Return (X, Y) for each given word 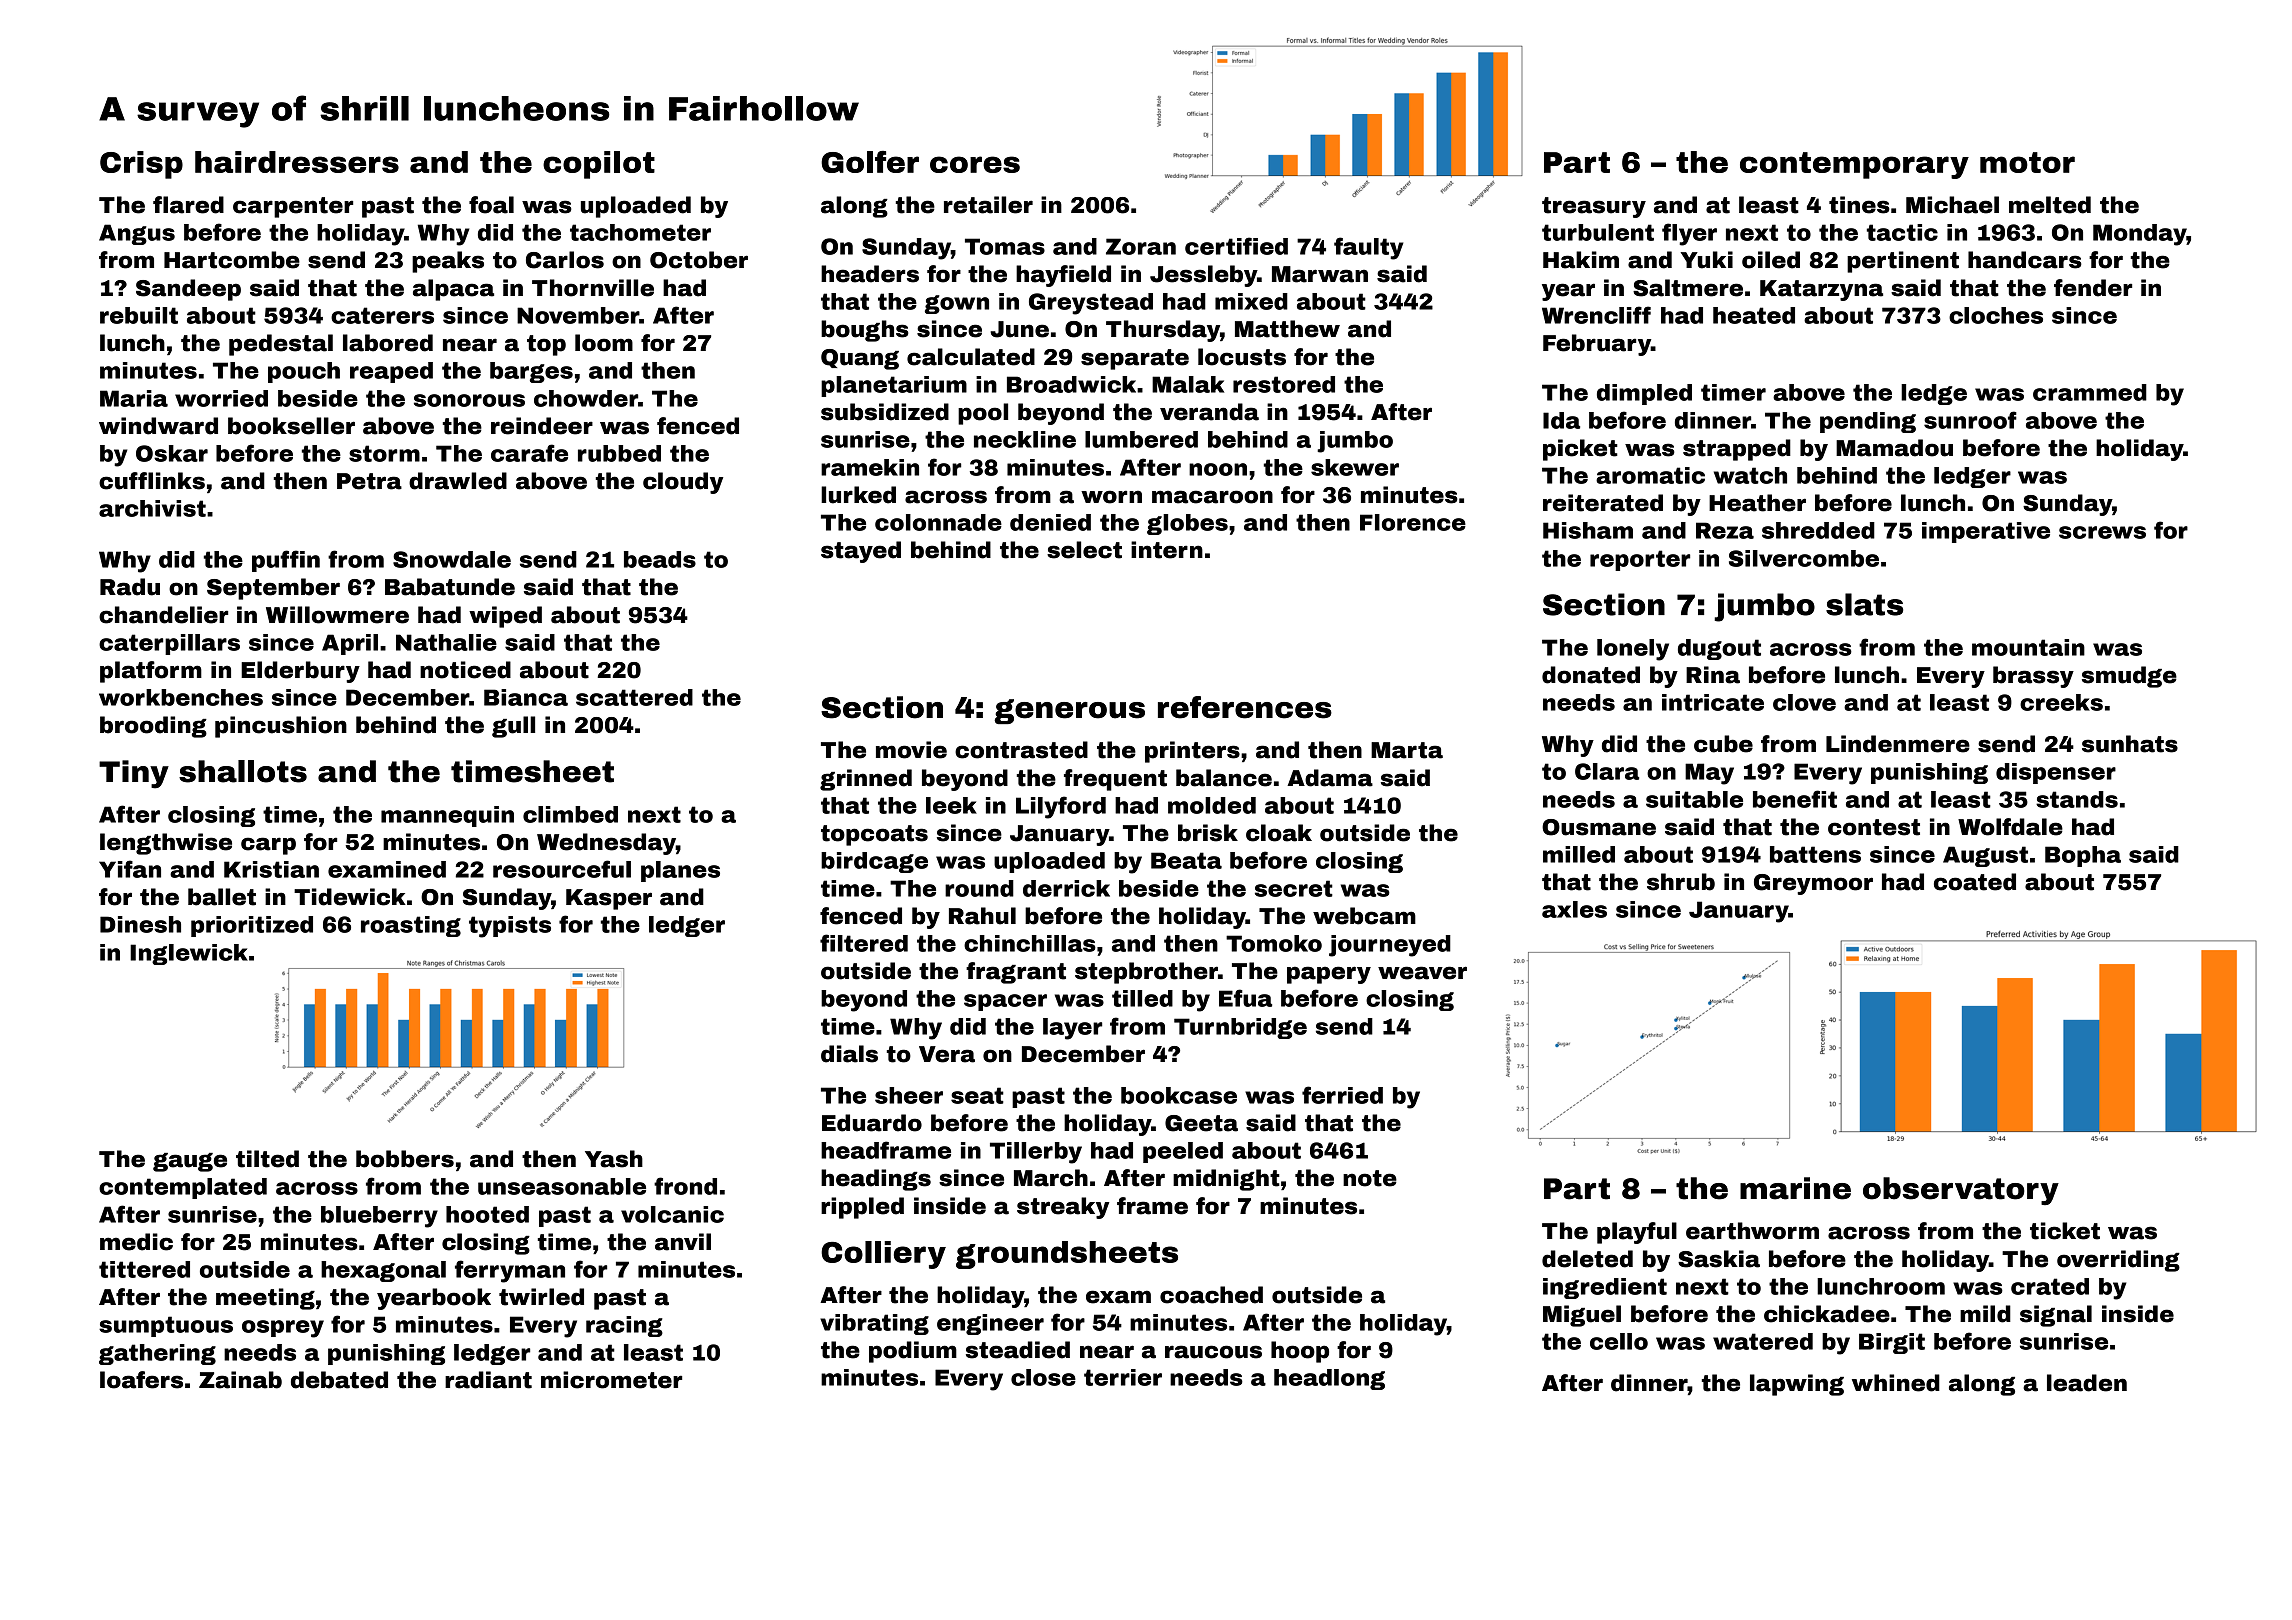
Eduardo (872, 1123)
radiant (488, 1380)
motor (2027, 162)
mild (1985, 1314)
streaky (1063, 1208)
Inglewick (189, 954)
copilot (599, 165)
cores (975, 164)
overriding (2118, 1261)
